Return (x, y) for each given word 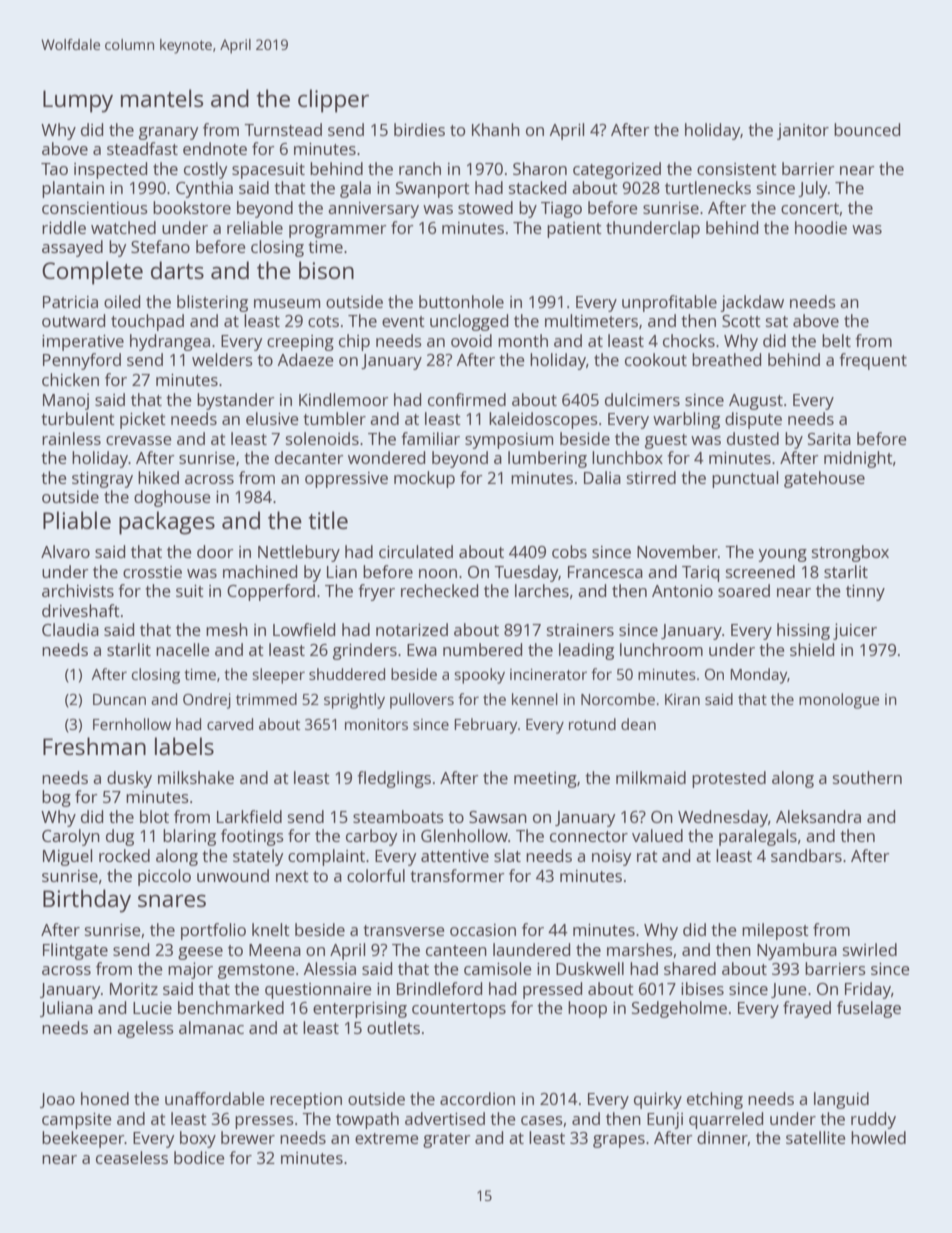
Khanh (496, 129)
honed (105, 1098)
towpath (367, 1120)
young (783, 555)
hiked (158, 477)
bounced (867, 129)
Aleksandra (818, 816)
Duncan (119, 699)
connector (589, 836)
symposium (509, 441)
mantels (162, 98)
